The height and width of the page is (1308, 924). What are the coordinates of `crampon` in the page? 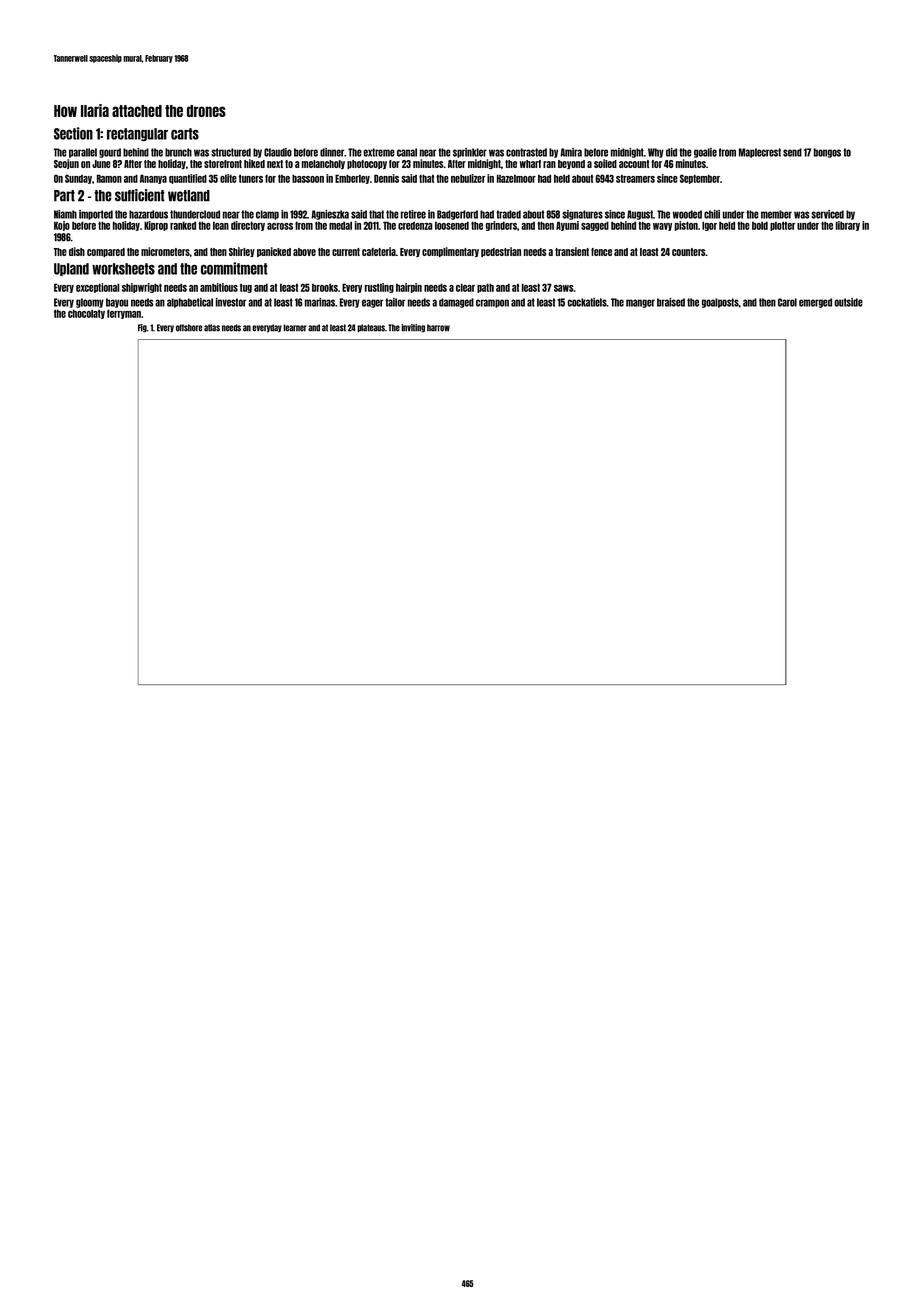 It's located at (492, 303).
